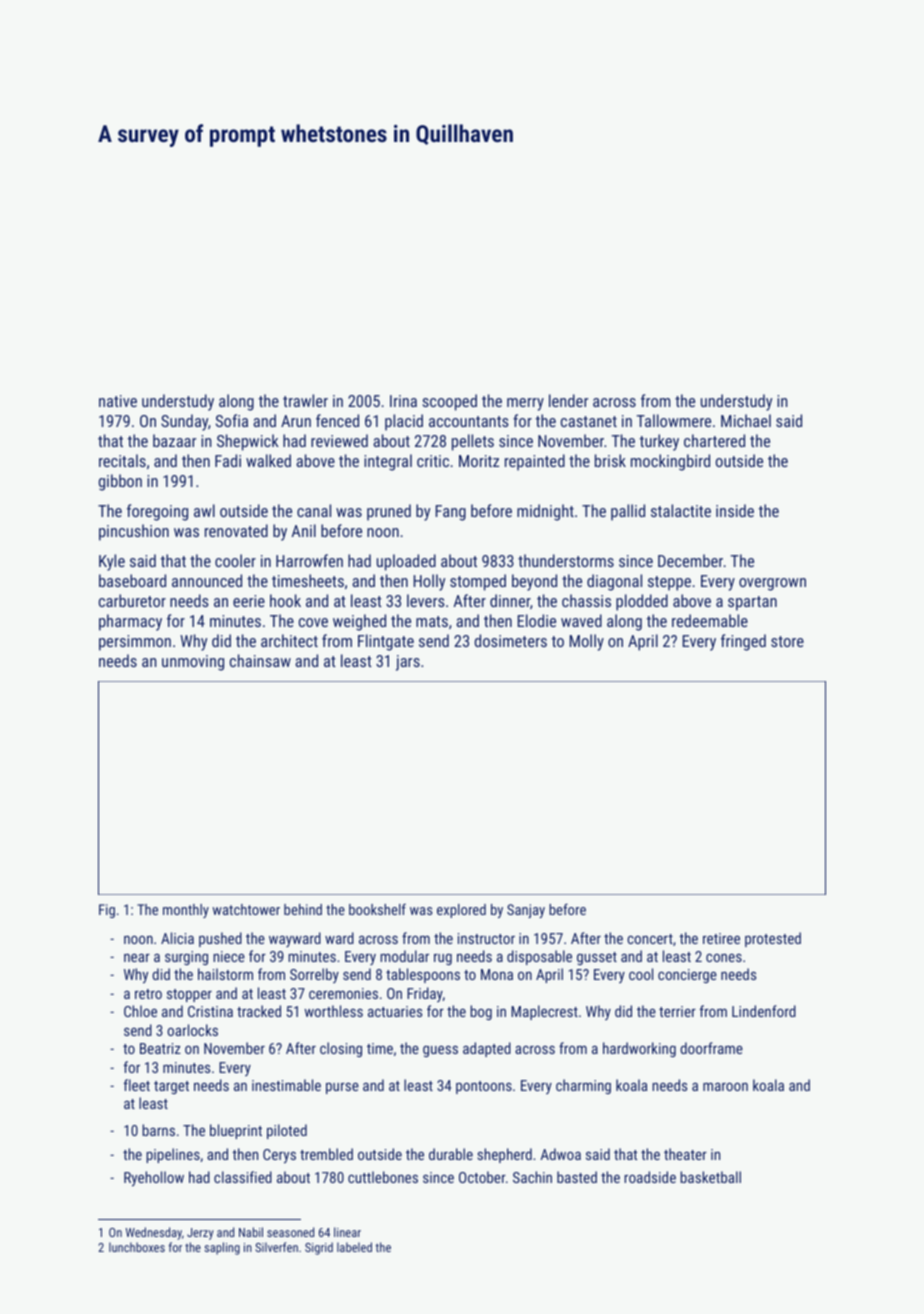 This screenshot has width=924, height=1314. What do you see at coordinates (154, 1179) in the screenshot?
I see `Ryehollow` at bounding box center [154, 1179].
